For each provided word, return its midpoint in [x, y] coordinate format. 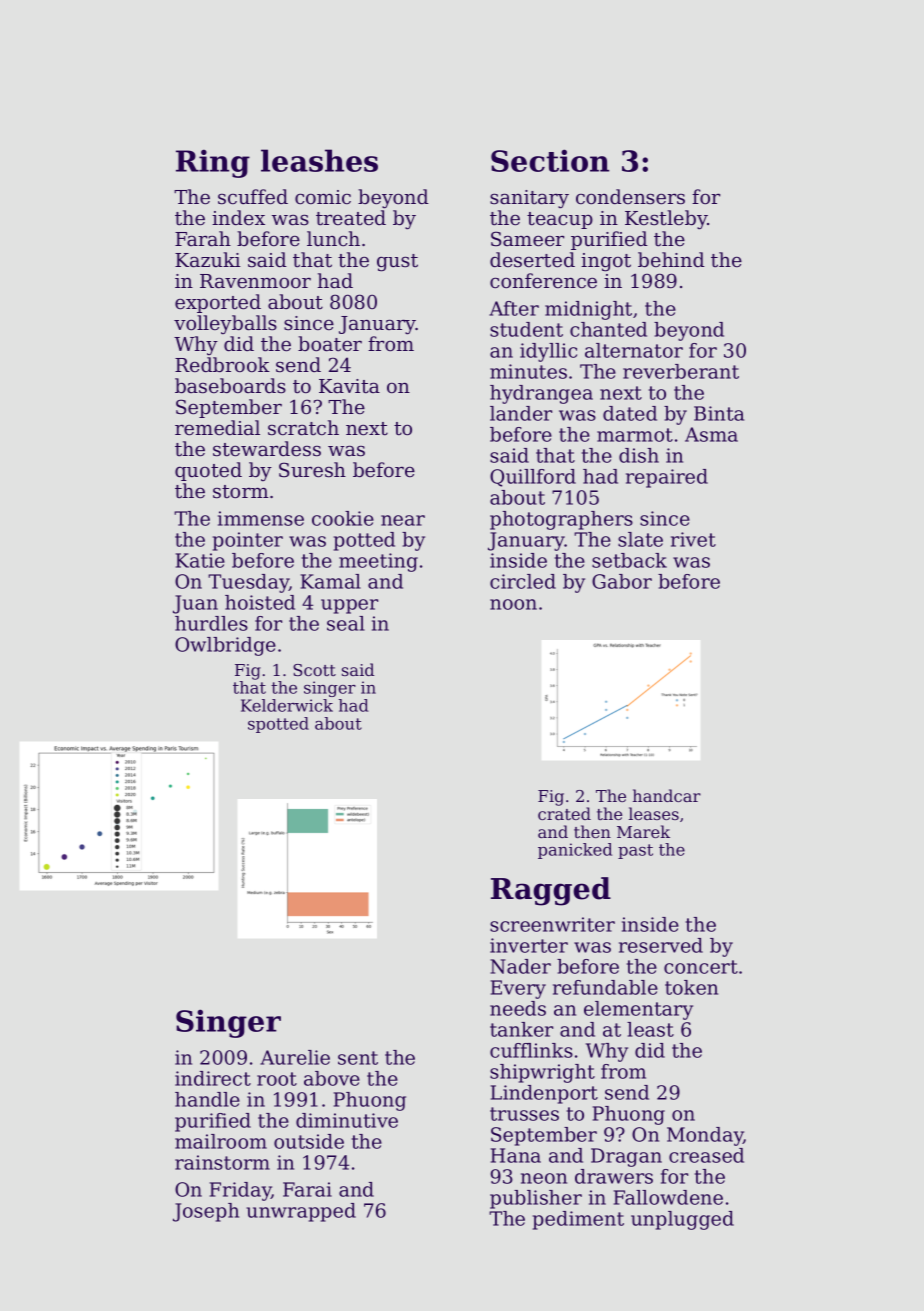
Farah [203, 239]
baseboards [230, 386]
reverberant [681, 371]
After [514, 308]
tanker [521, 1029]
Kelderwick [287, 705]
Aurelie [295, 1057]
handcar [667, 795]
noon [513, 604]
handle [207, 1099]
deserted [532, 260]
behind [671, 259]
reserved [661, 945]
